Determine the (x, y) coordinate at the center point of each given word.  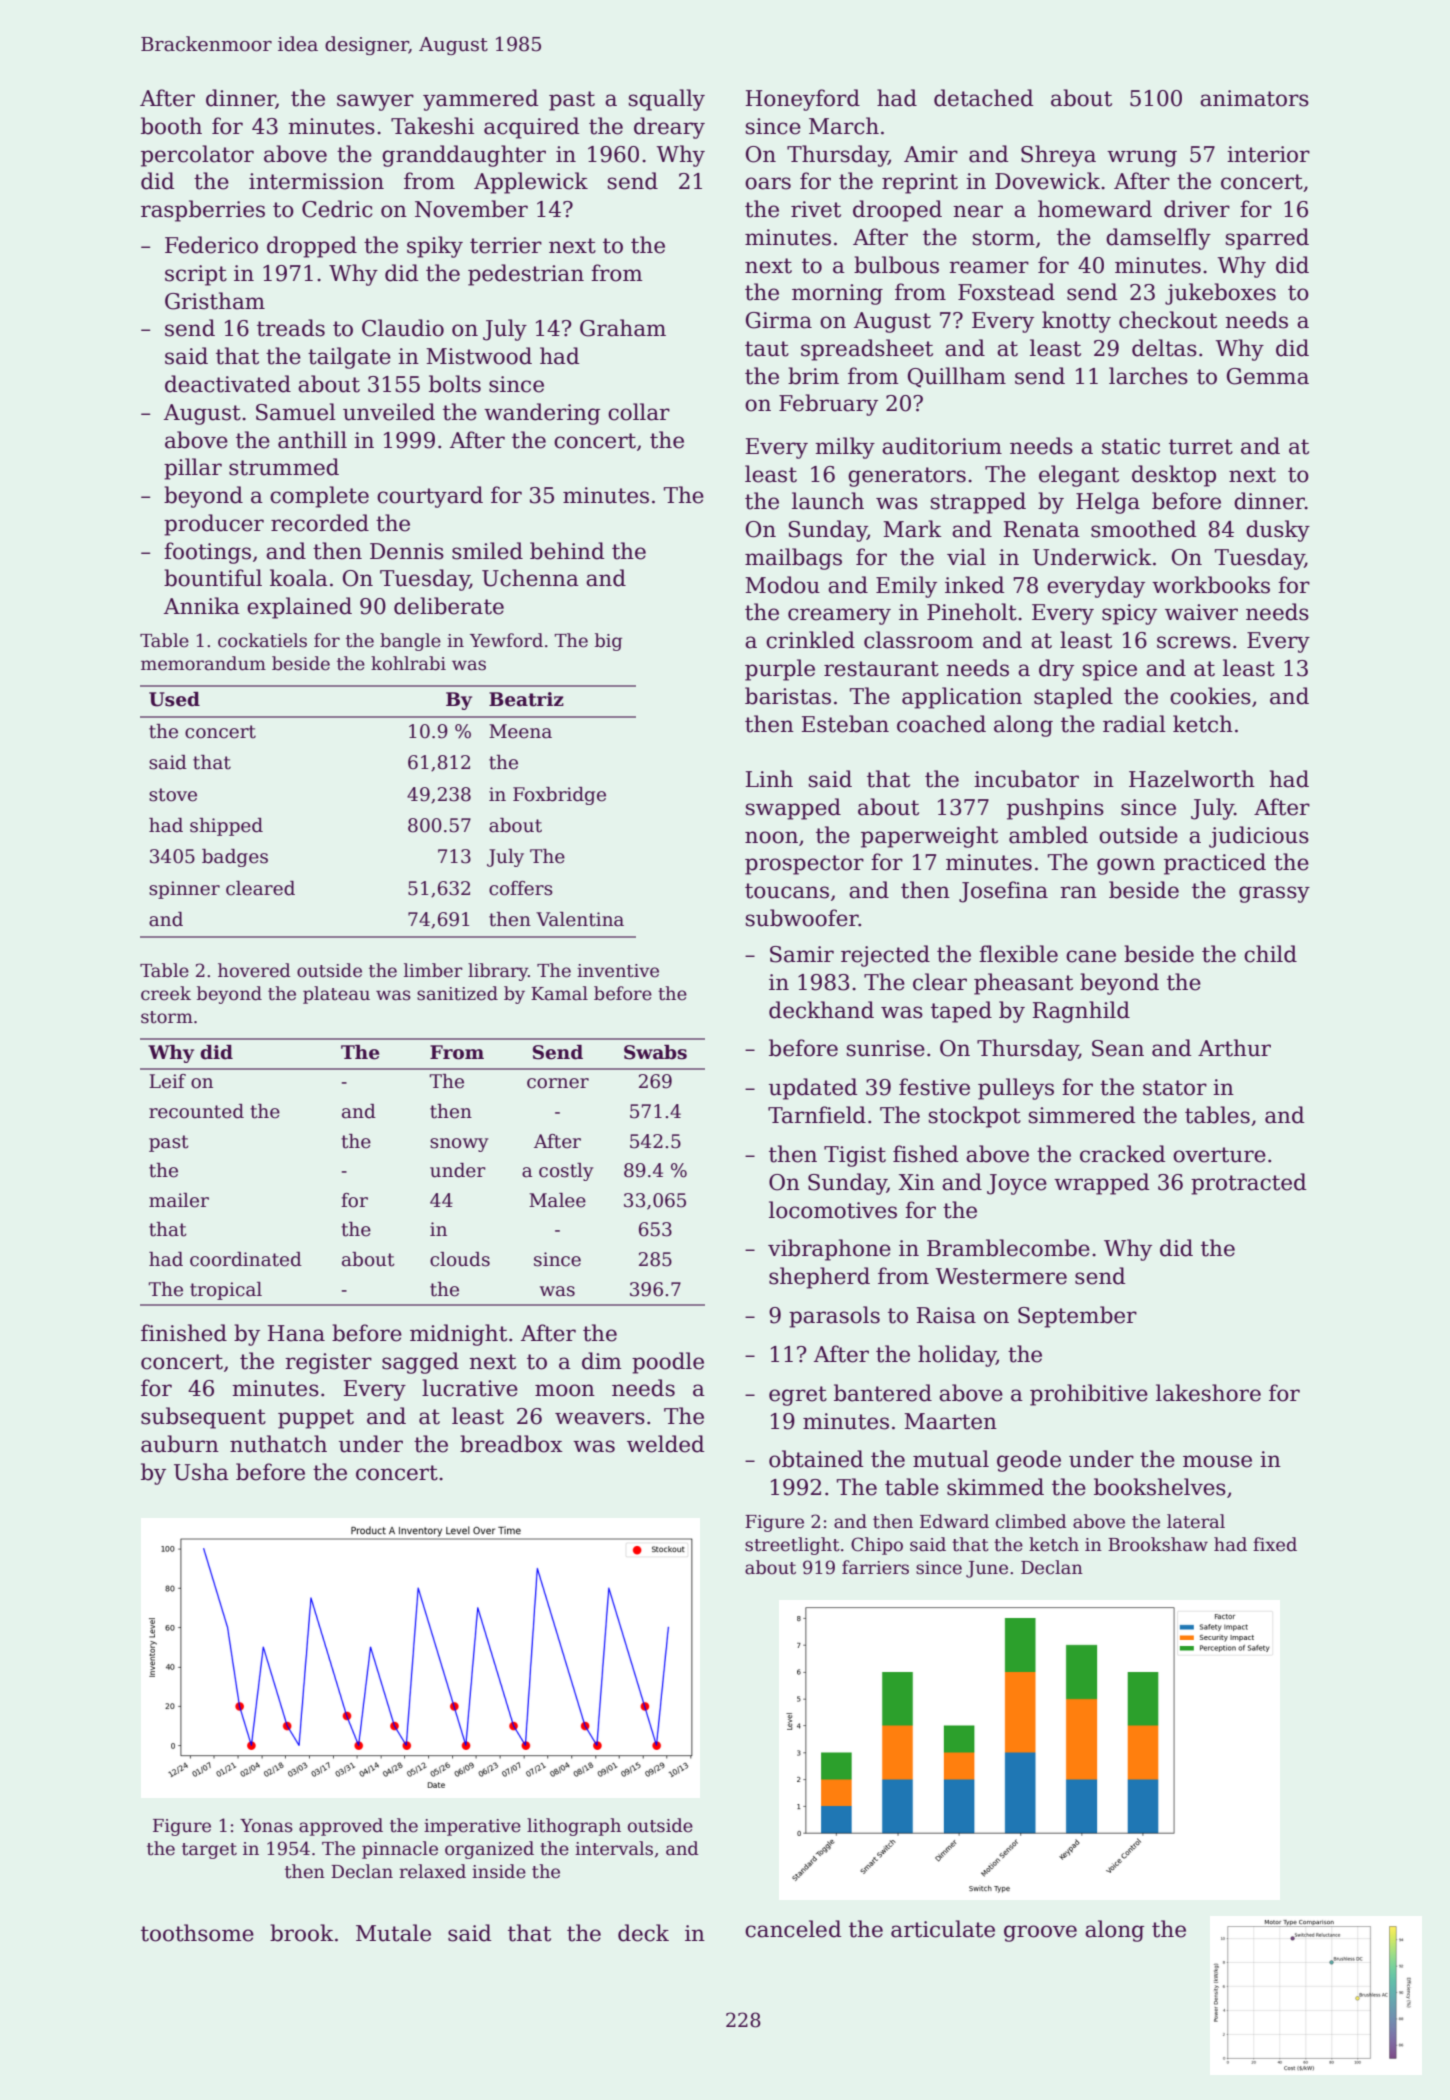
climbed (1031, 1521)
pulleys (1016, 1089)
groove (1040, 1933)
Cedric (337, 209)
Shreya (1058, 156)
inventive (618, 971)
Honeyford (802, 100)
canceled (793, 1929)
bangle (410, 642)
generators (907, 477)
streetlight (792, 1546)
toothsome (197, 1933)
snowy (459, 1145)
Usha (201, 1472)
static (1131, 446)
